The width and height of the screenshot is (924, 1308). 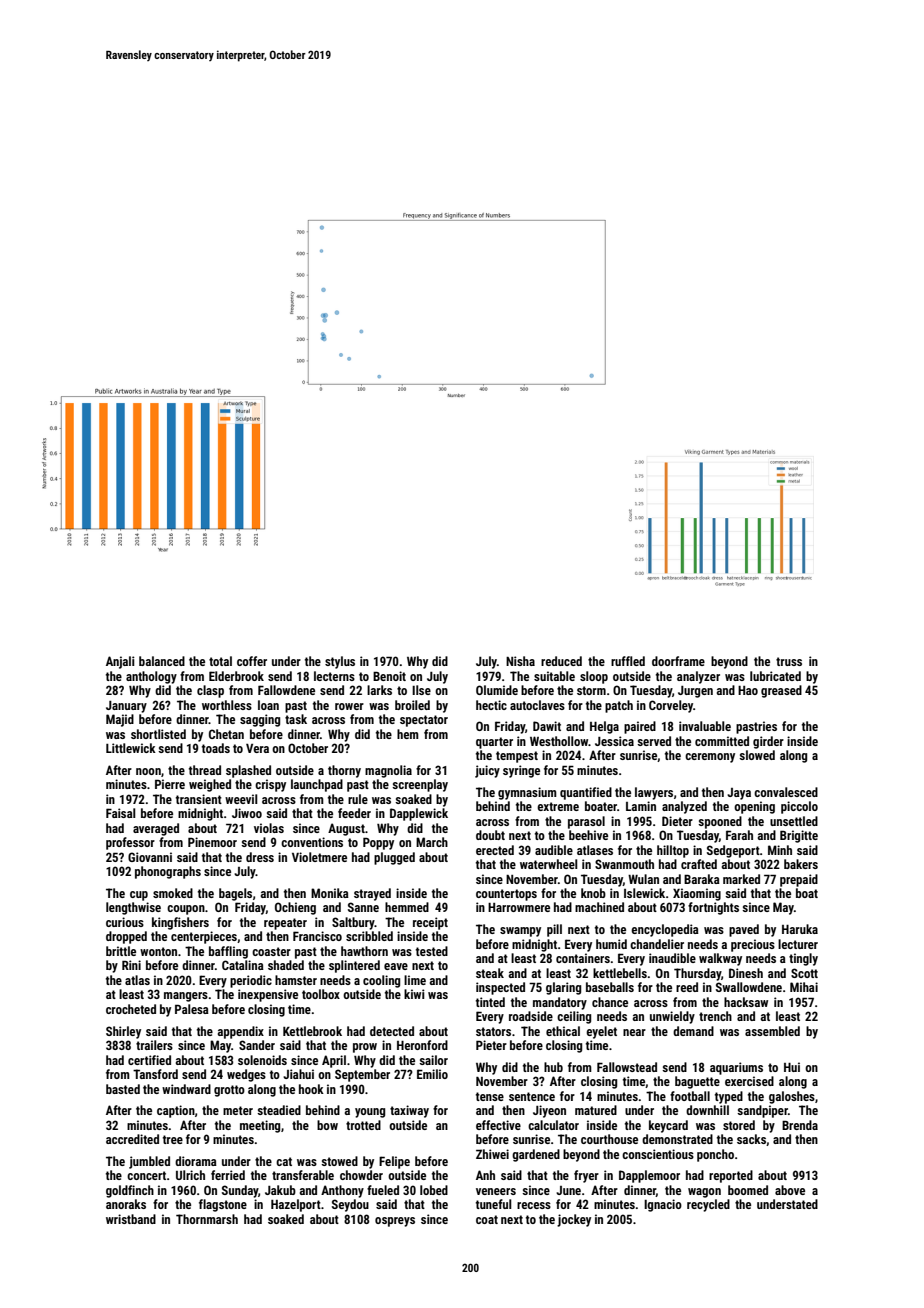 I want to click on Shirley, so click(x=123, y=1032).
